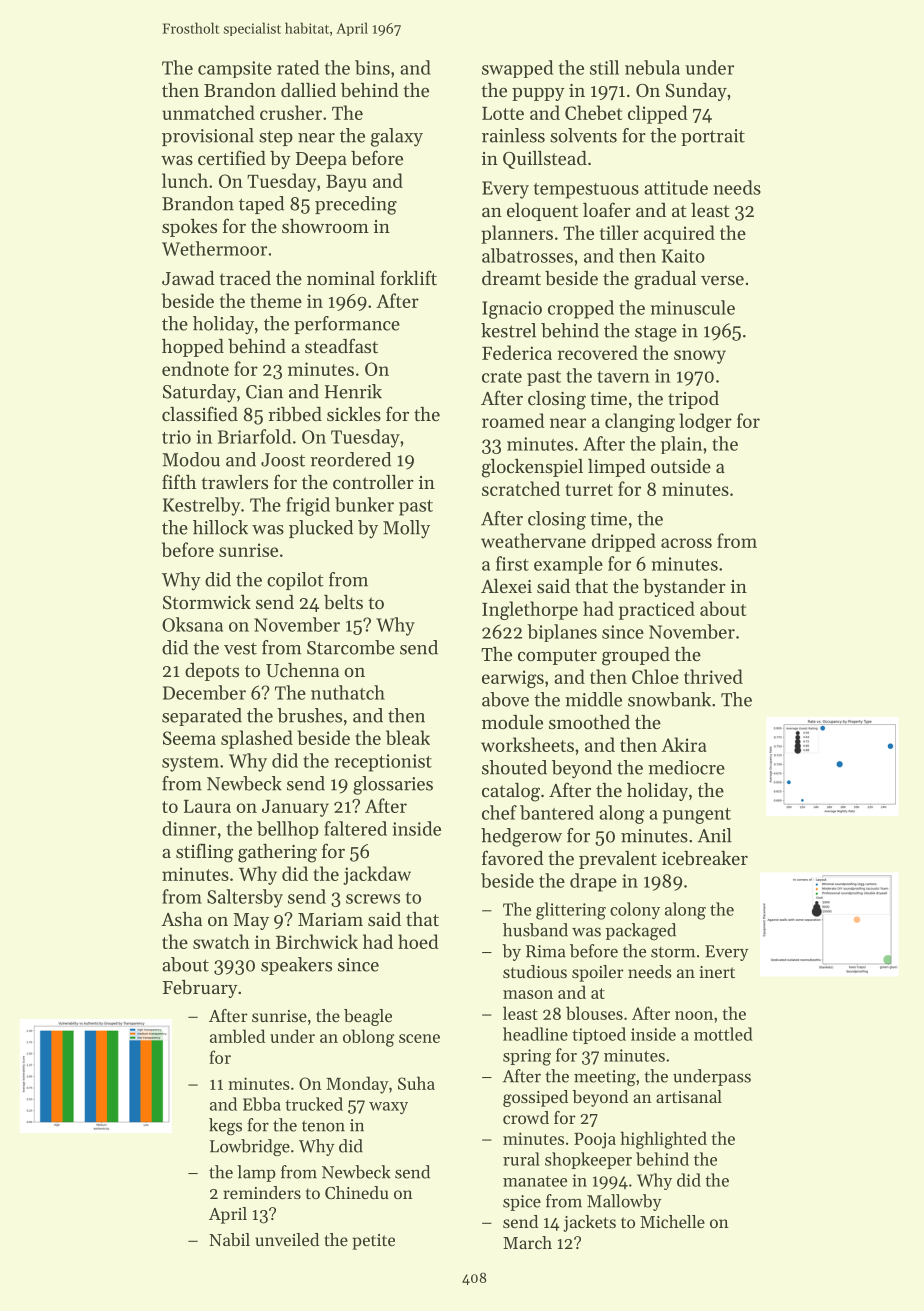 This screenshot has height=1311, width=924. Describe the element at coordinates (343, 602) in the screenshot. I see `belts` at that location.
